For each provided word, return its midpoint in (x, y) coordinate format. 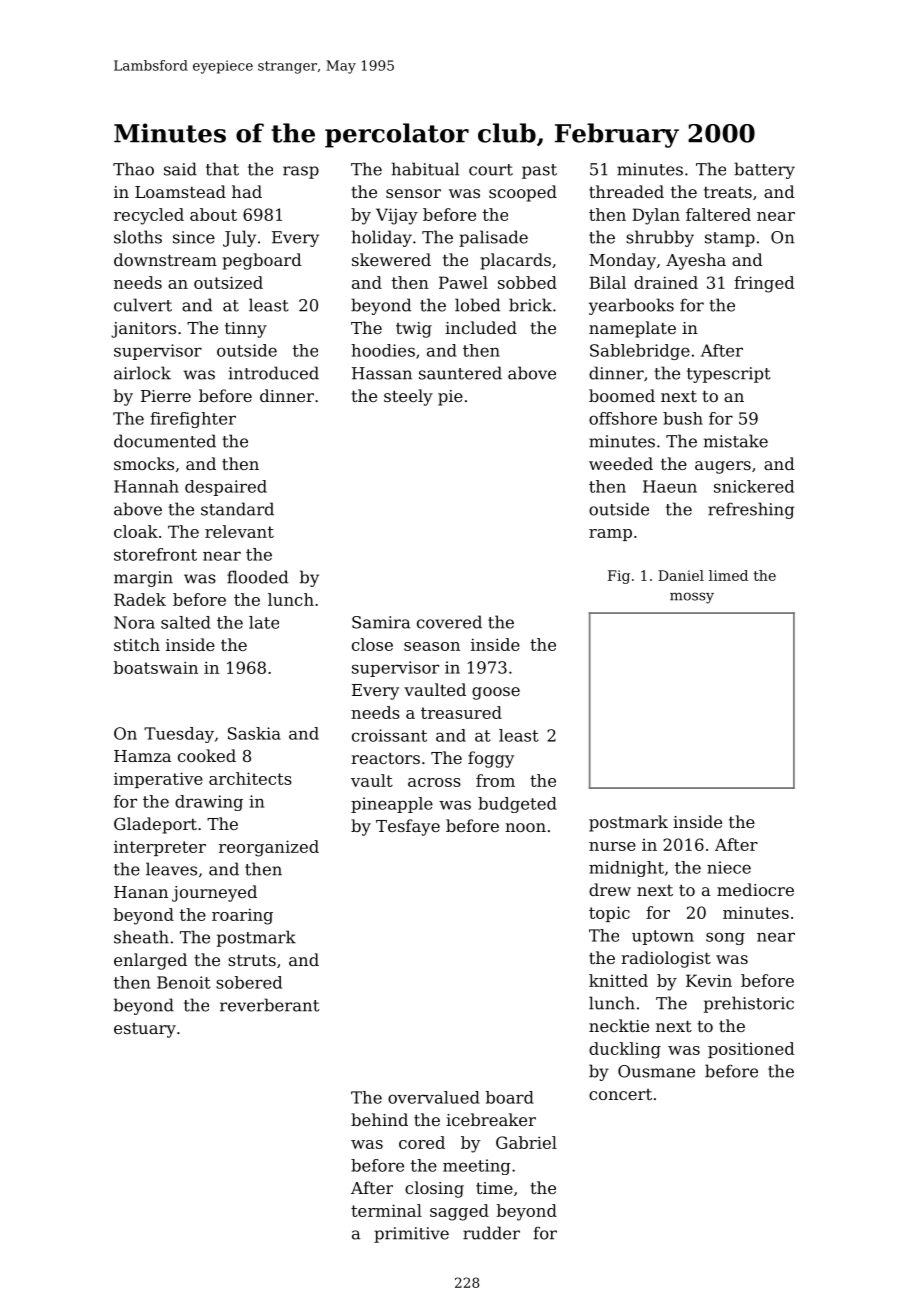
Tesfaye (408, 827)
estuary (145, 1030)
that (222, 169)
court (491, 170)
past (539, 171)
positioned (751, 1050)
